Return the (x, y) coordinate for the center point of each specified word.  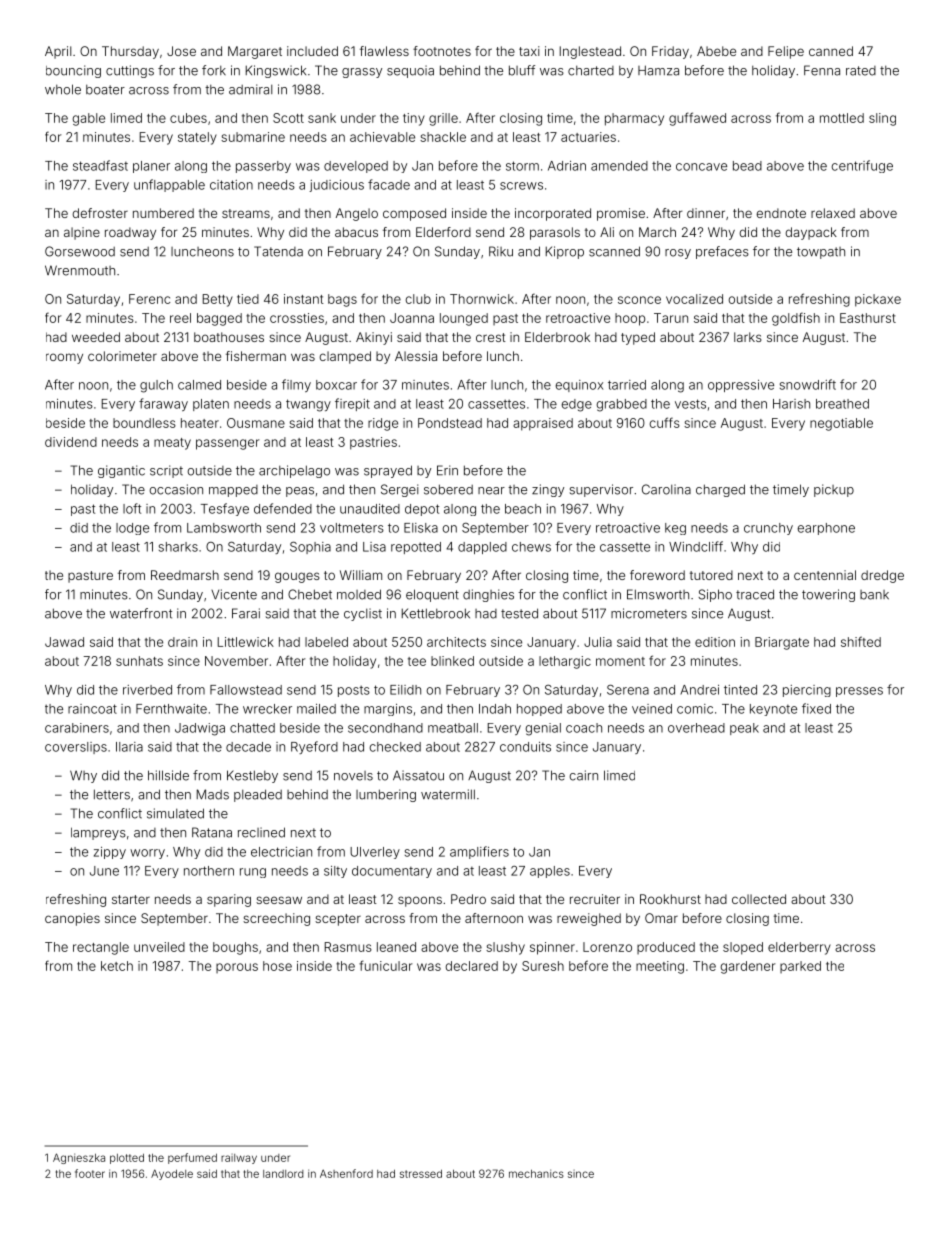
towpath (821, 253)
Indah (495, 709)
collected (759, 899)
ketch (117, 966)
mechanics (536, 1173)
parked (800, 967)
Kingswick (276, 71)
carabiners (77, 728)
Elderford (443, 232)
